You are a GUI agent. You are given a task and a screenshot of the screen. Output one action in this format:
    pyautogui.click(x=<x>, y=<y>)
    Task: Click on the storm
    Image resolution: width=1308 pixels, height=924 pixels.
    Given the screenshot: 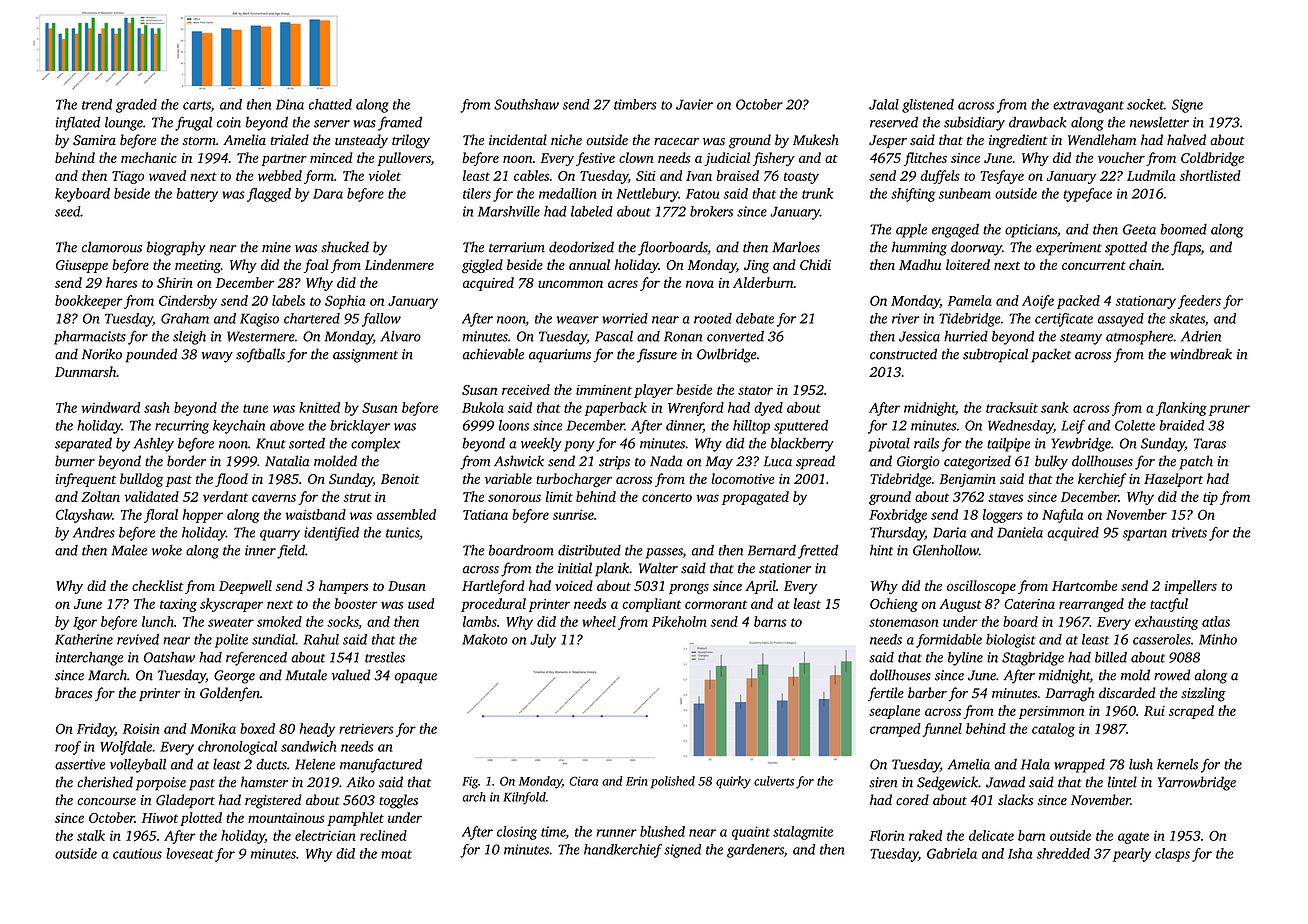 What is the action you would take?
    pyautogui.click(x=199, y=141)
